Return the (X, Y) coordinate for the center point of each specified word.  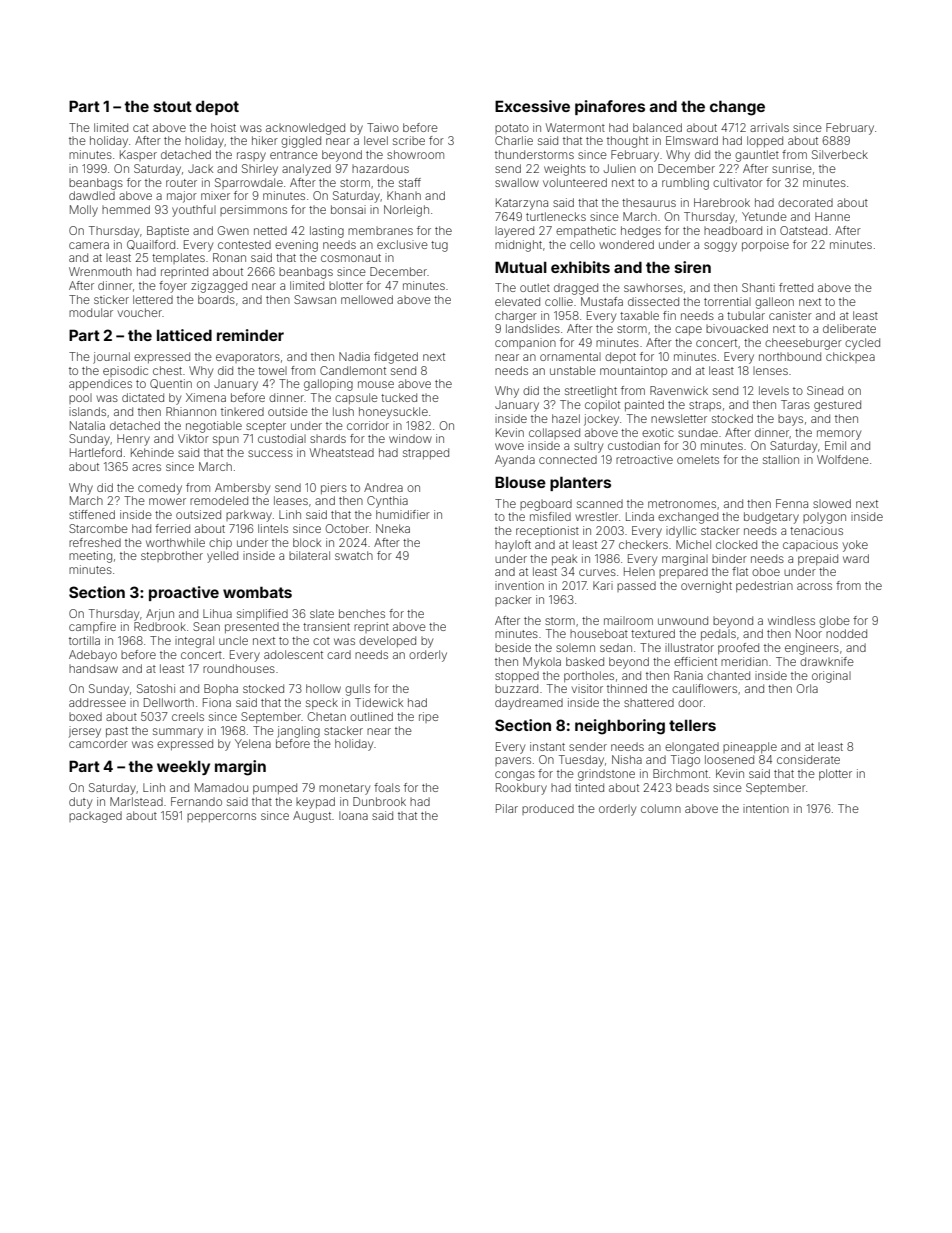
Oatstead (803, 230)
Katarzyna (522, 204)
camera (89, 245)
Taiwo (383, 127)
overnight (706, 587)
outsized (198, 514)
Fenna (792, 503)
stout (173, 106)
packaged (95, 817)
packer (513, 600)
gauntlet (757, 156)
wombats (257, 592)
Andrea (383, 487)
